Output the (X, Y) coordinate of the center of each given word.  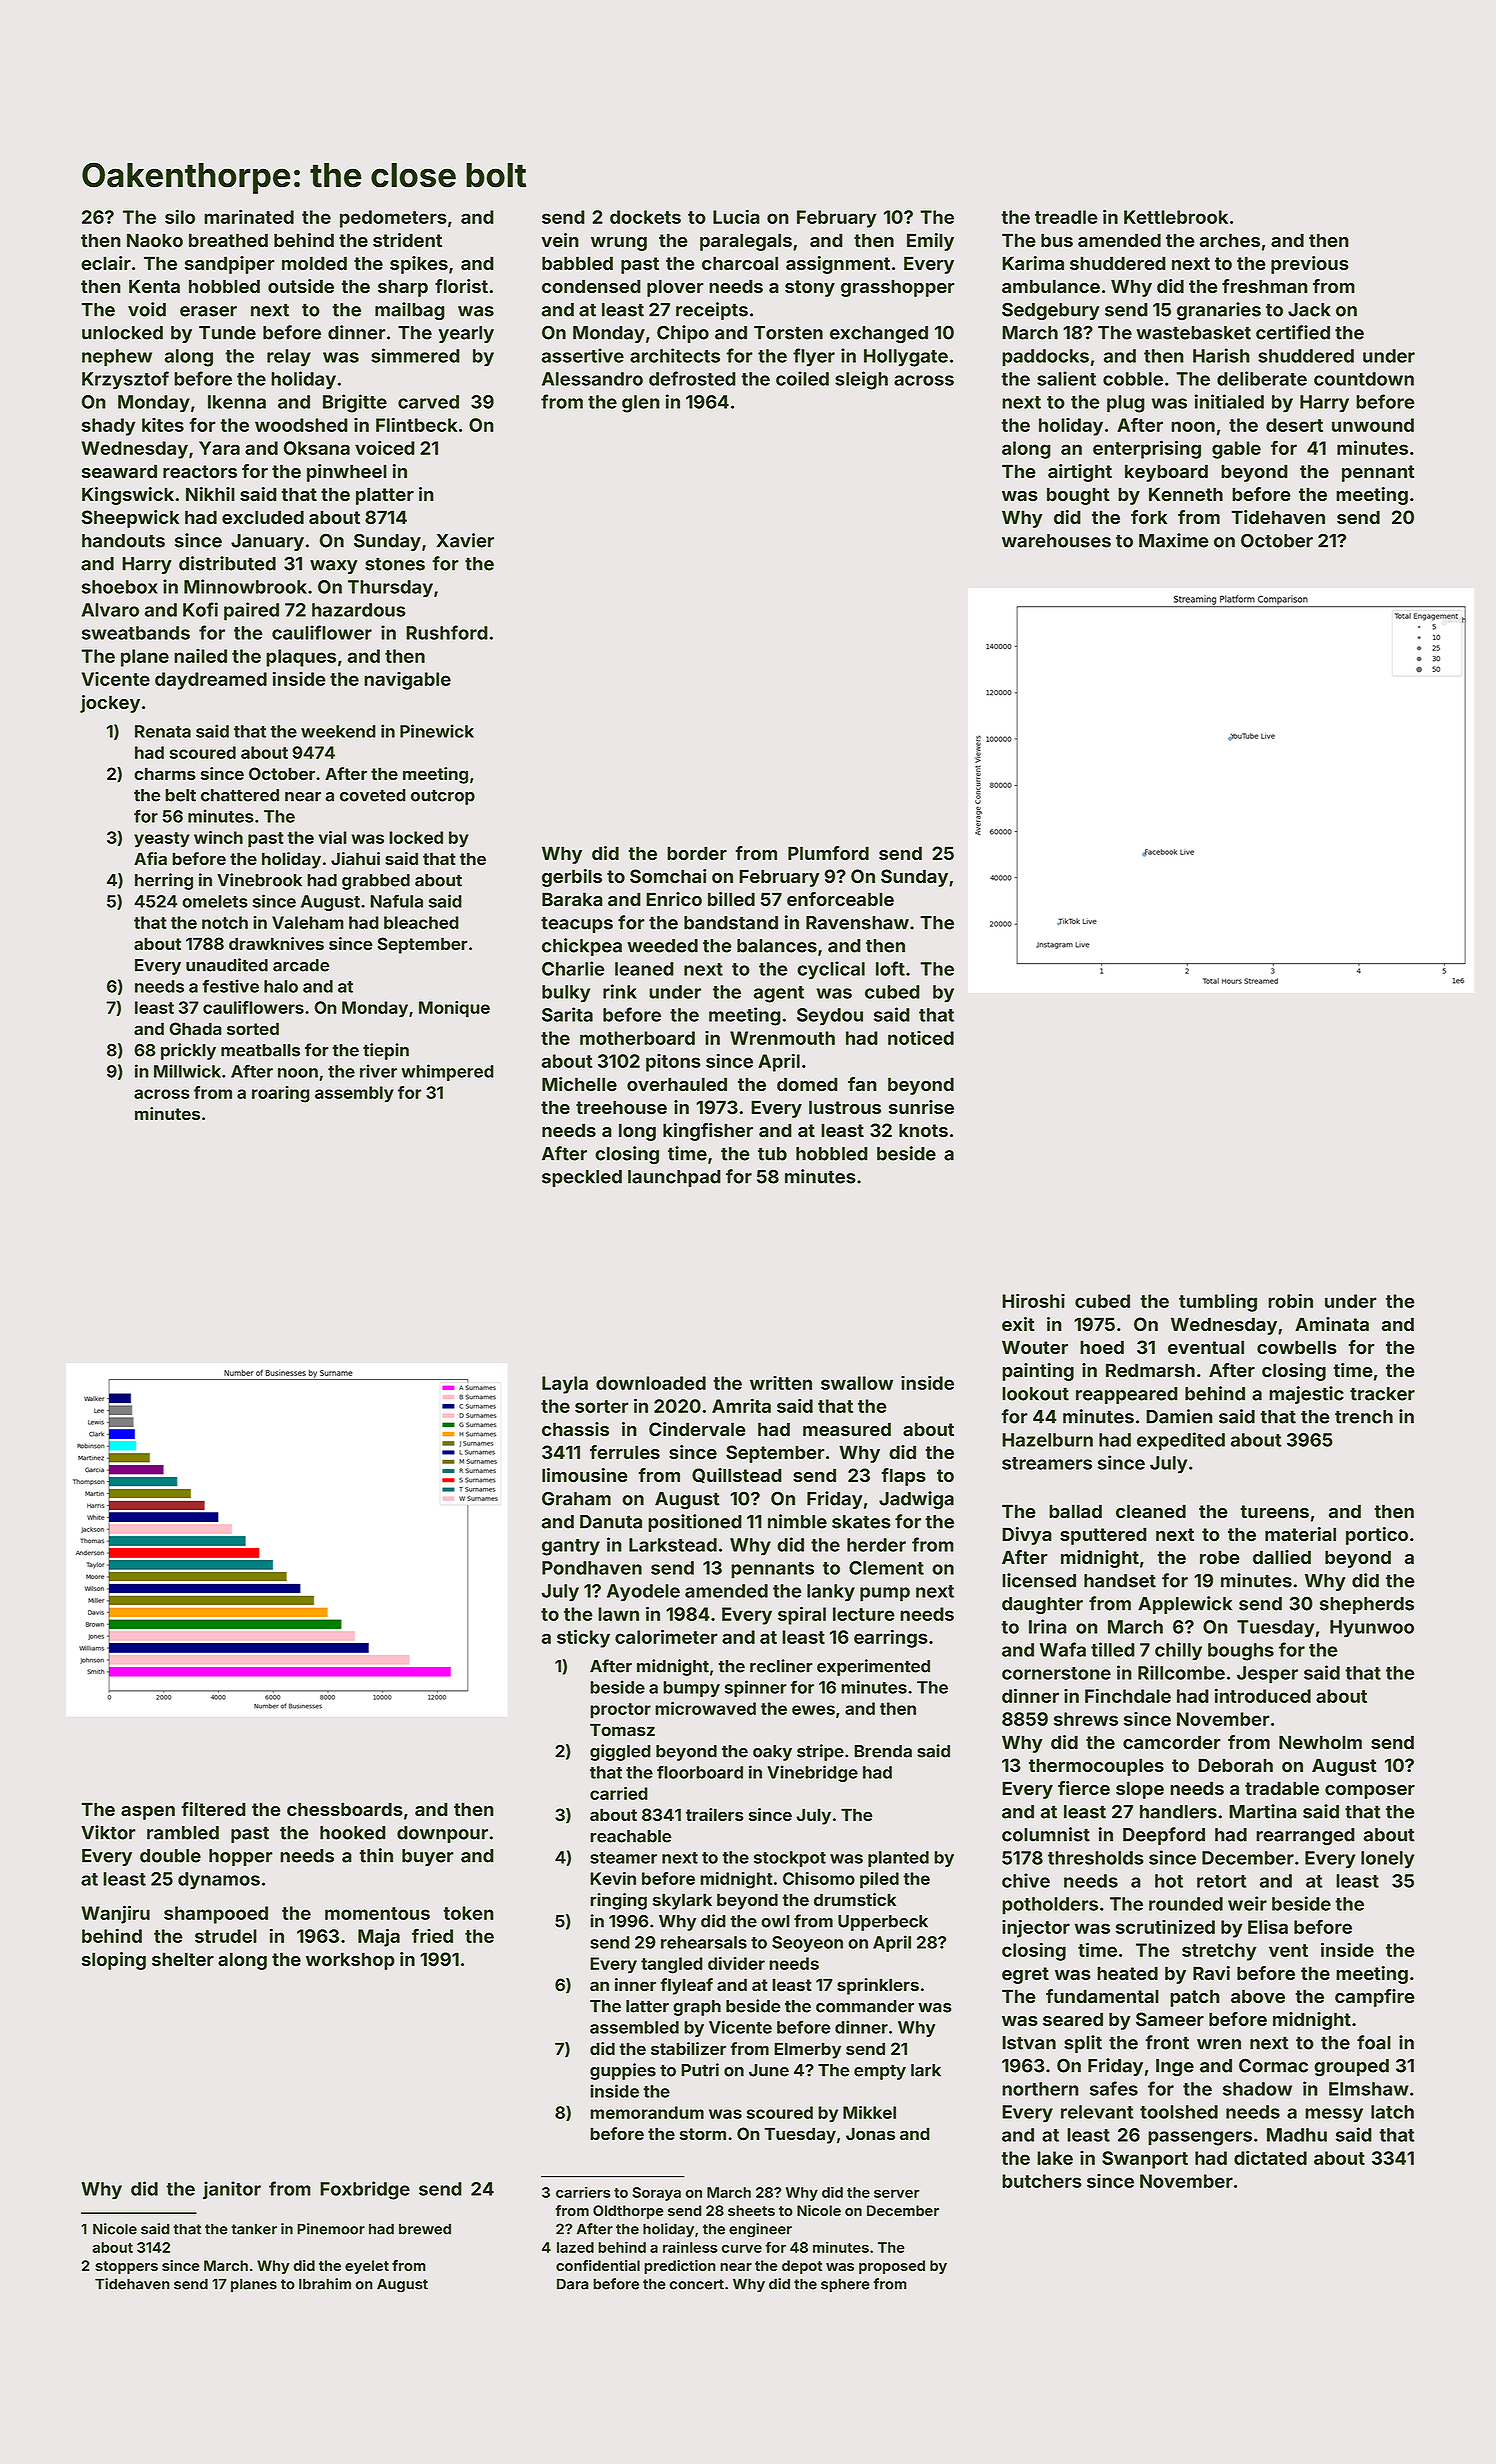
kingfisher (708, 1132)
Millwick (187, 1071)
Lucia (736, 216)
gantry (571, 1547)
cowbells (1297, 1347)
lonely (1387, 1860)
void (147, 309)
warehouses (1056, 541)
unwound (1373, 425)
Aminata (1332, 1324)
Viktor (108, 1832)
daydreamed (211, 681)
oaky (772, 1753)
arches (1230, 240)
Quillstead (737, 1475)
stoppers (126, 2267)
